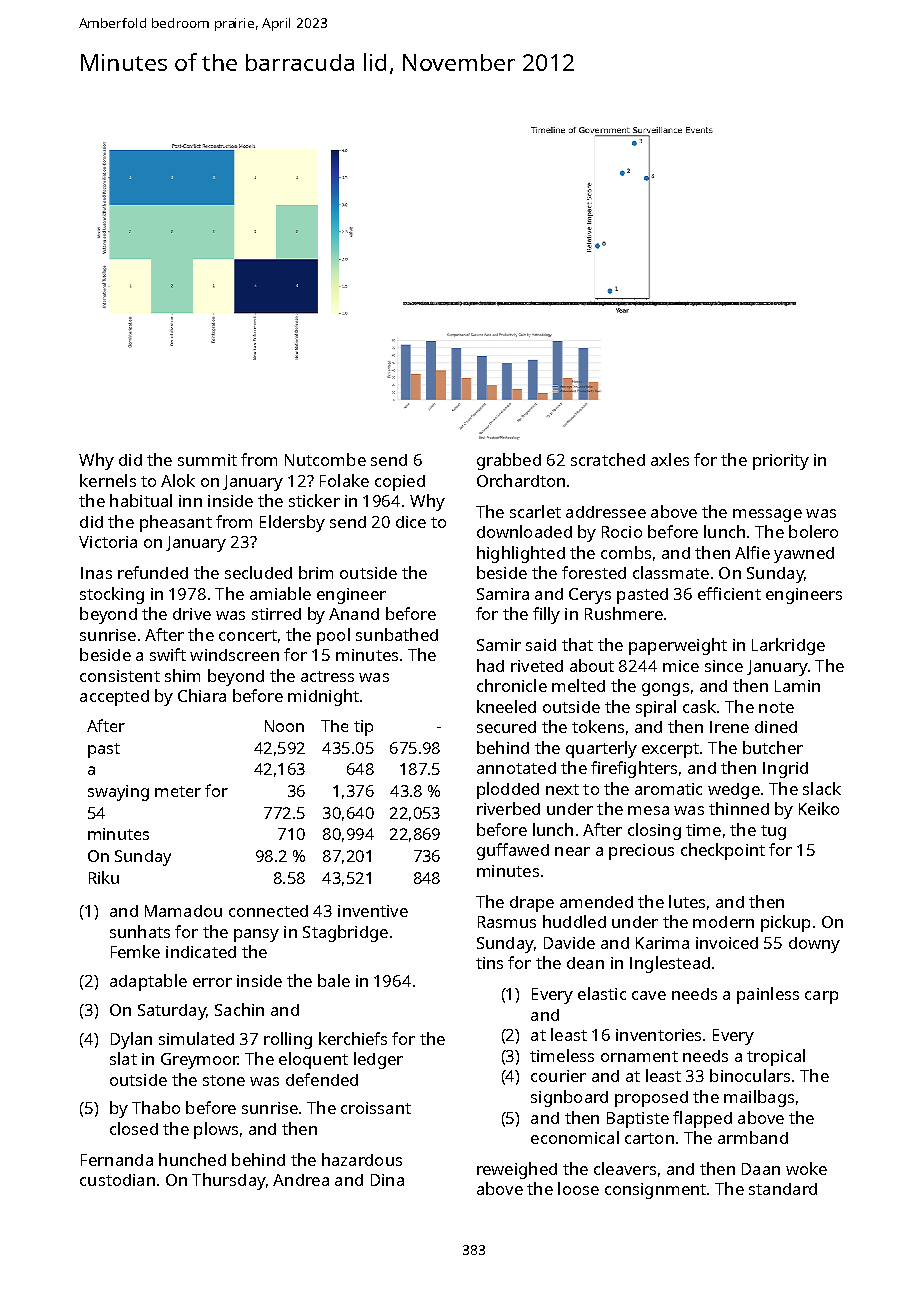  Describe the element at coordinates (806, 1168) in the page. I see `woke` at that location.
